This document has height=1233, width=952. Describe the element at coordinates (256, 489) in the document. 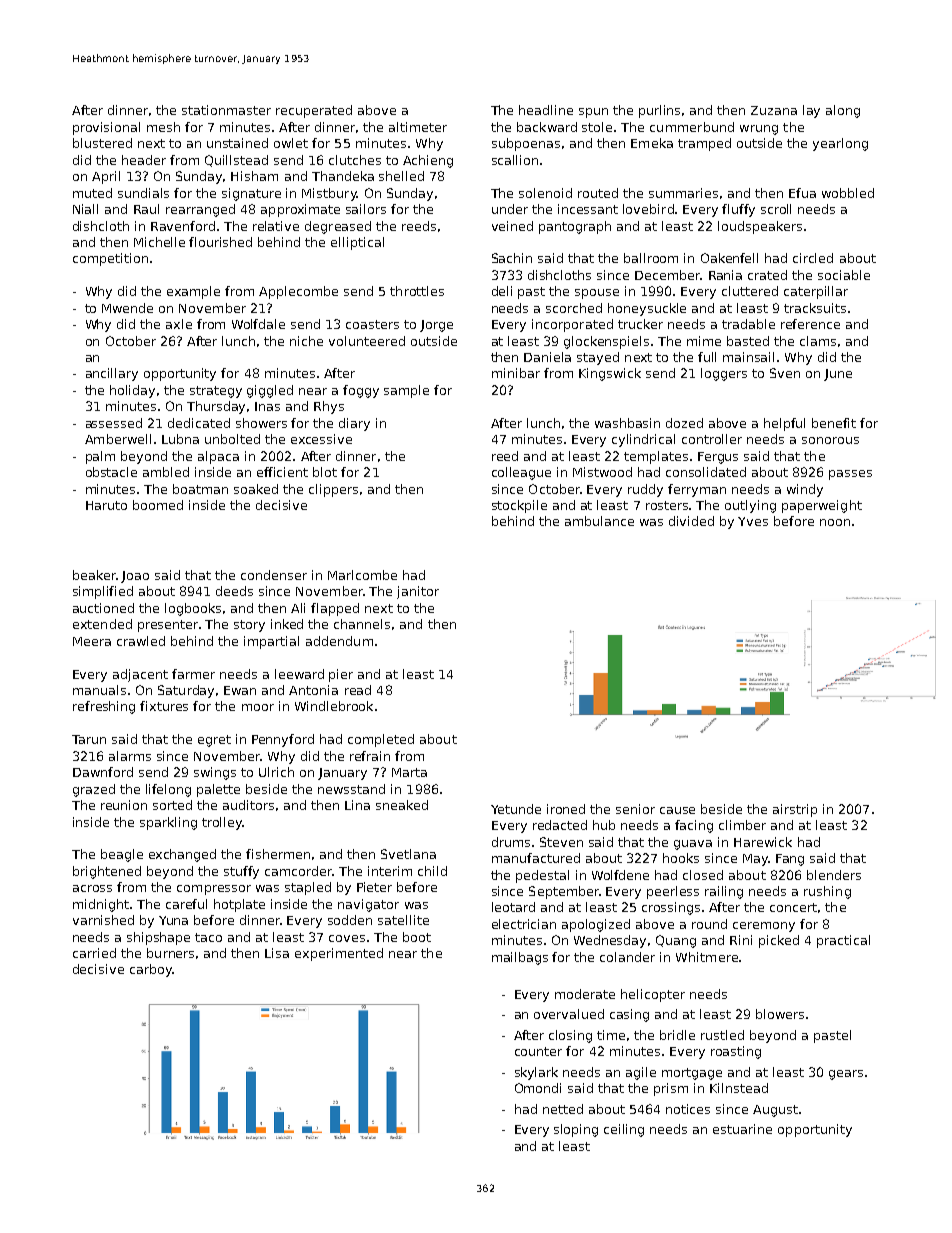

I see `soaked` at that location.
